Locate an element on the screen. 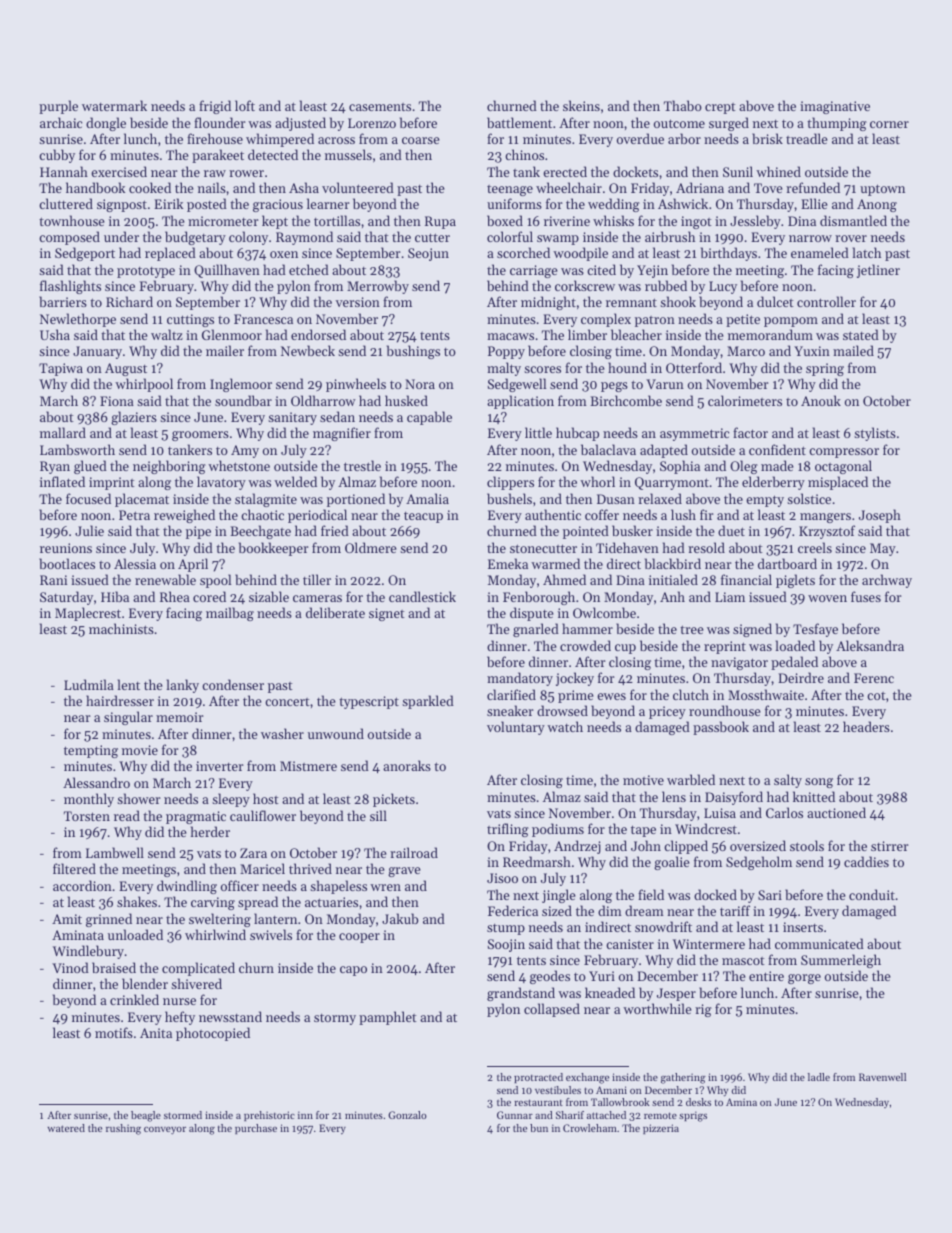 This screenshot has height=1233, width=952. Rani is located at coordinates (53, 580).
